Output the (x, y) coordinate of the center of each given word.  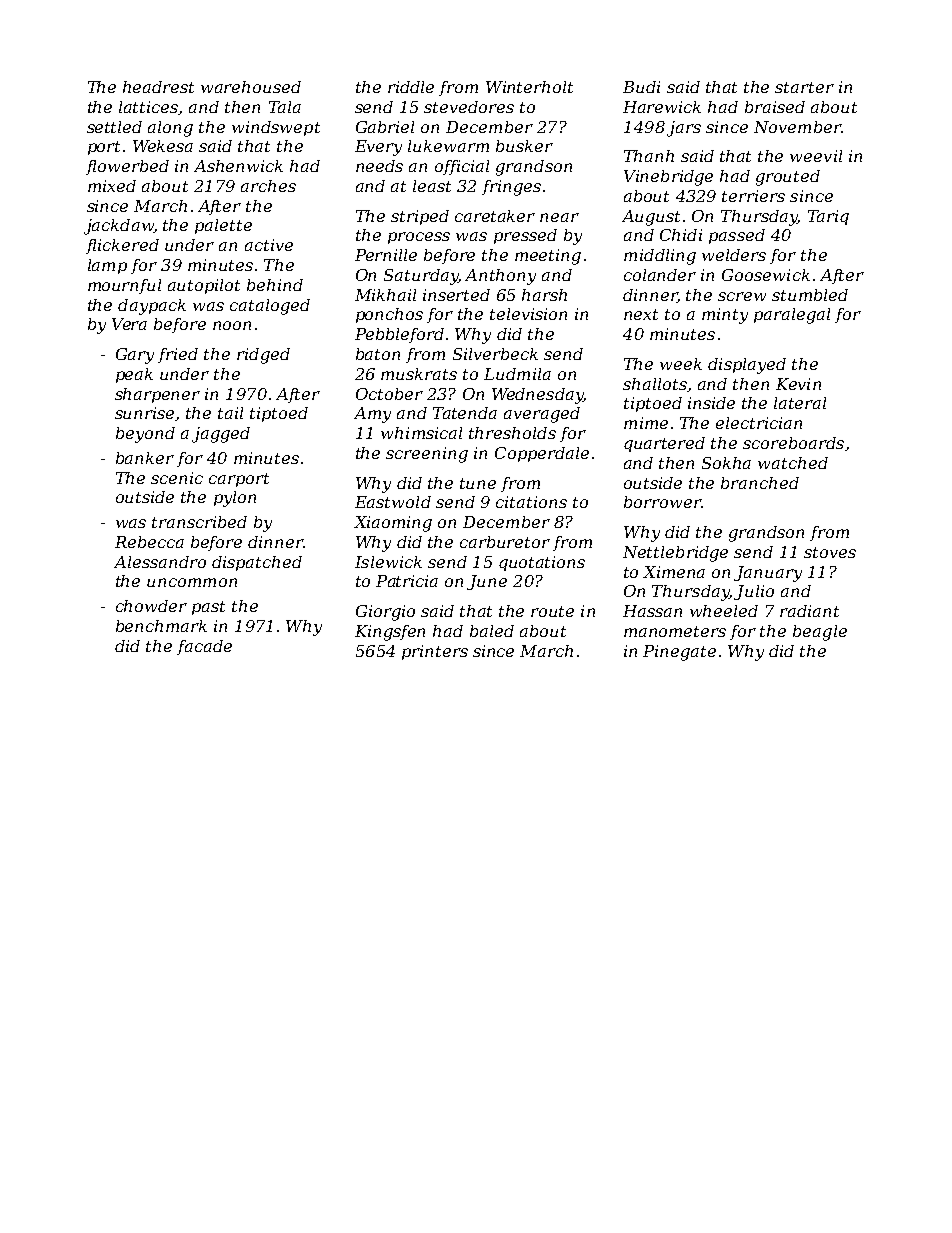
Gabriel (385, 127)
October (389, 394)
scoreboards (793, 443)
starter (804, 87)
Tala (285, 107)
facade (204, 647)
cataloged (270, 307)
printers (435, 652)
